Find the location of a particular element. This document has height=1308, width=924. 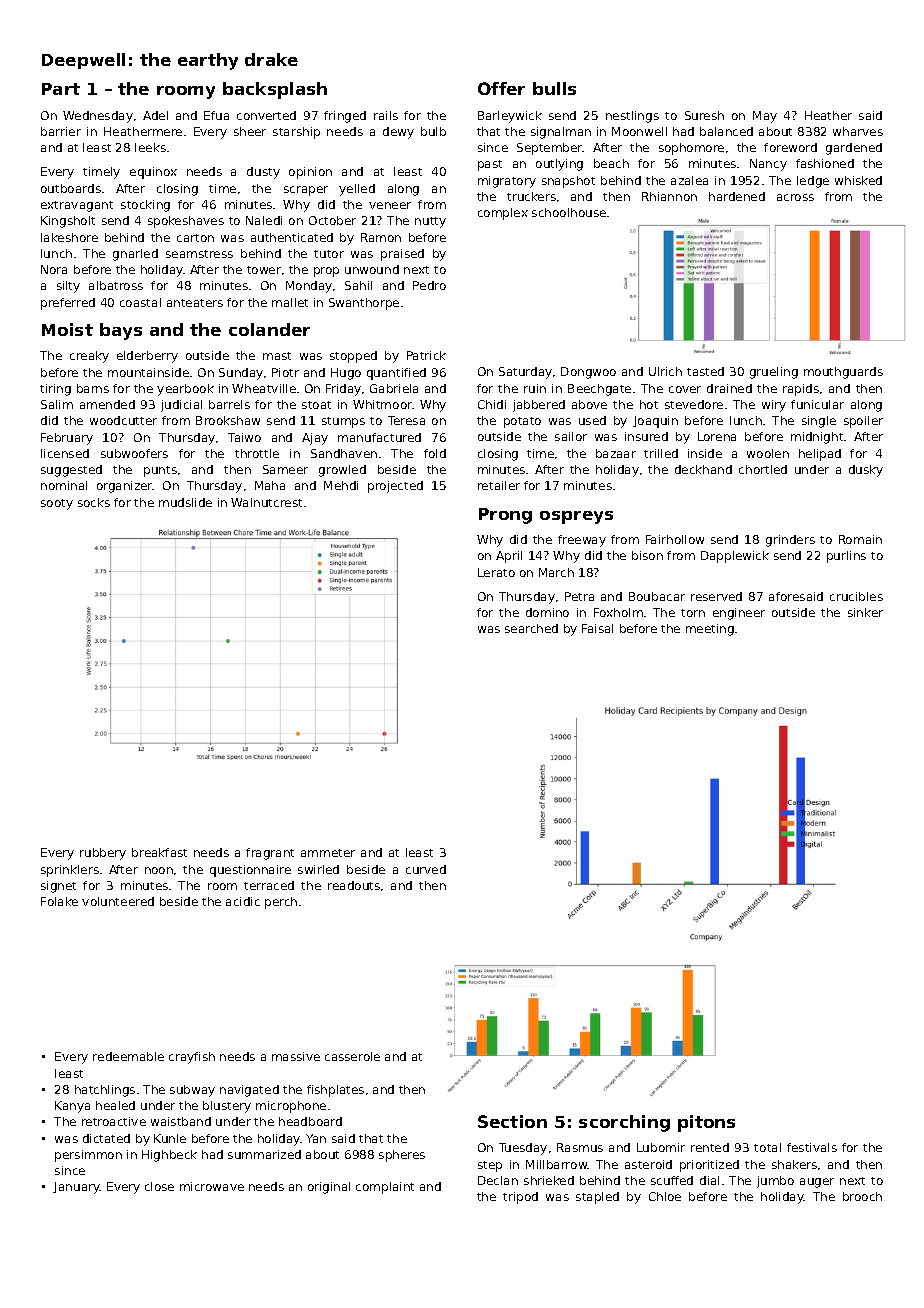

Ajay is located at coordinates (315, 439).
